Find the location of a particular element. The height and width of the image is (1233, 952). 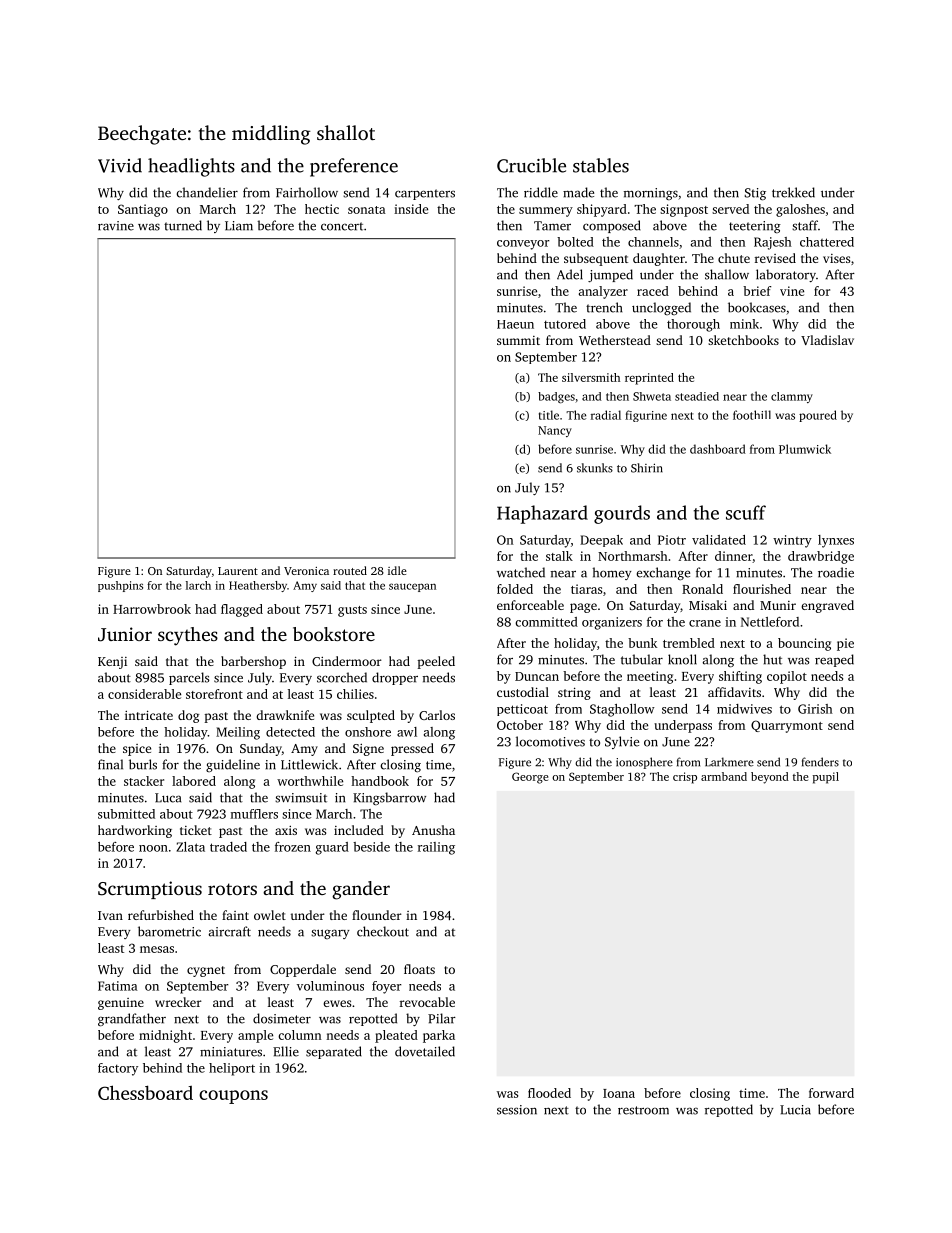

session is located at coordinates (517, 1110).
